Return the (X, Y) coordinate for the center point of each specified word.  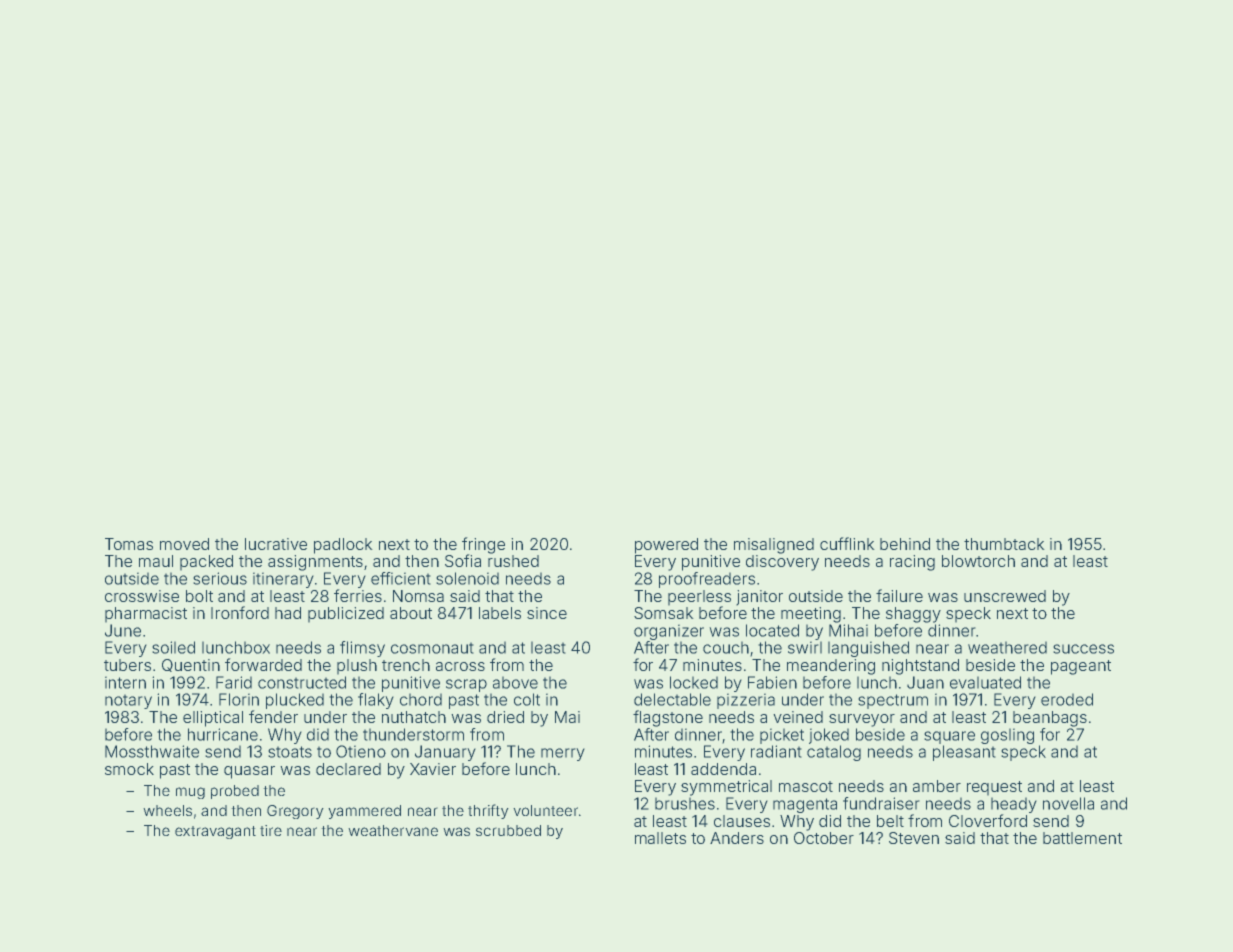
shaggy (913, 615)
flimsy (362, 649)
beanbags (1050, 719)
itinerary (283, 580)
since (547, 613)
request (994, 788)
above (515, 683)
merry (562, 754)
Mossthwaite (152, 751)
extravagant (215, 832)
